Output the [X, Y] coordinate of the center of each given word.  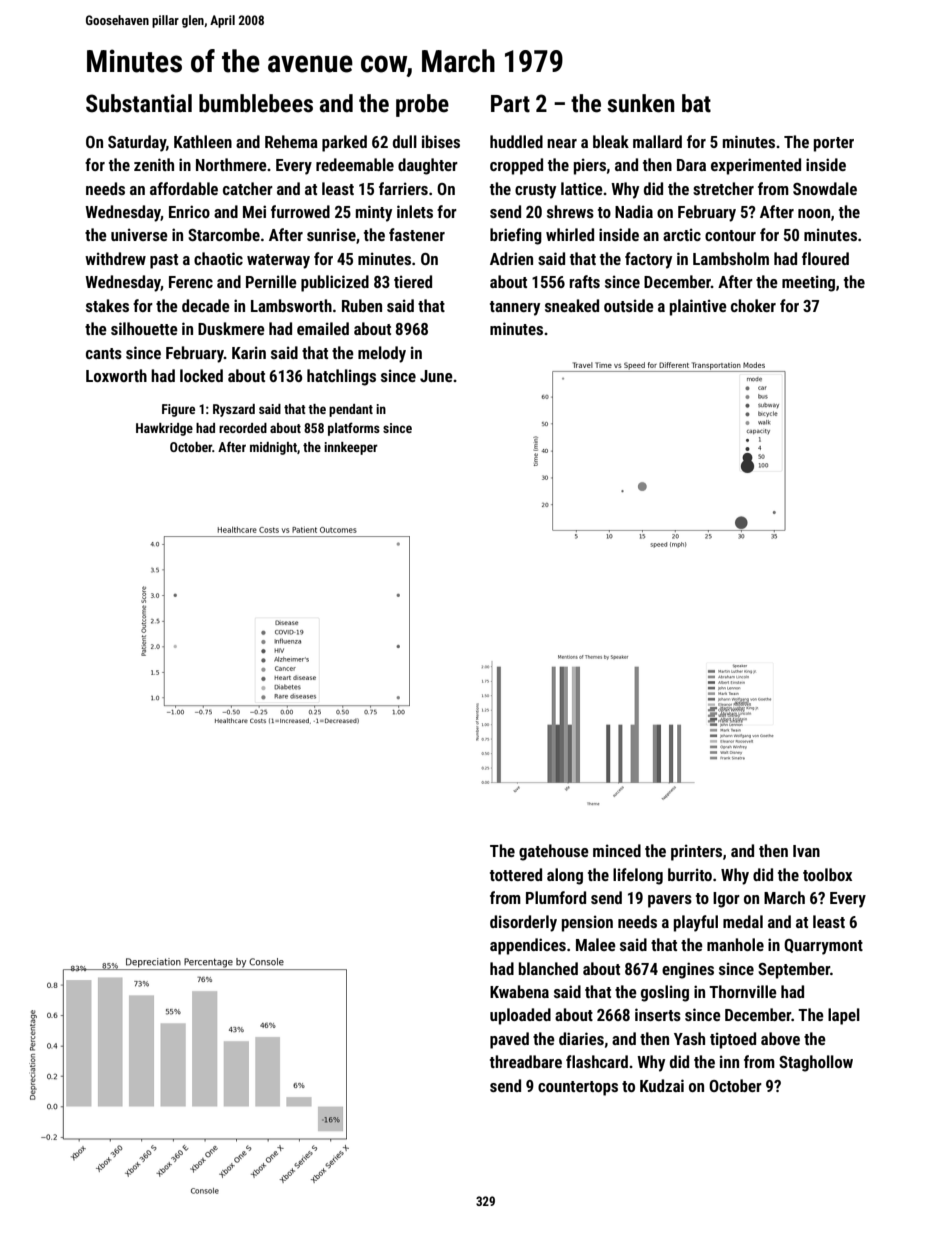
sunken [641, 103]
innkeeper [351, 448]
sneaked [572, 305]
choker [753, 305]
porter [834, 144]
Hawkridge [164, 429]
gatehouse [554, 852]
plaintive [698, 307]
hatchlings [341, 377]
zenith [154, 164]
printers [696, 852]
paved [509, 1040]
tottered [516, 874]
